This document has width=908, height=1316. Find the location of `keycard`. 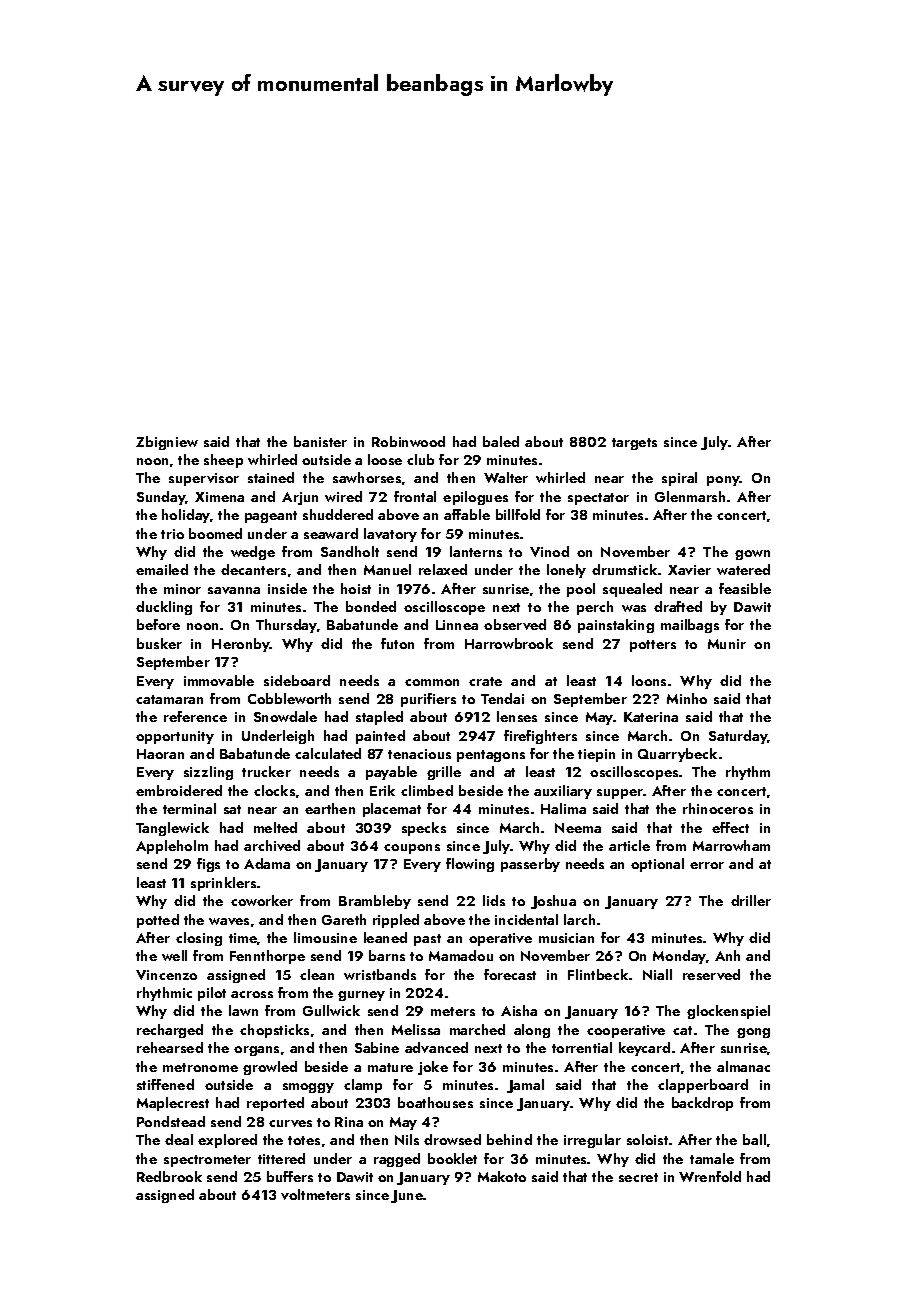

keycard is located at coordinates (644, 1049).
